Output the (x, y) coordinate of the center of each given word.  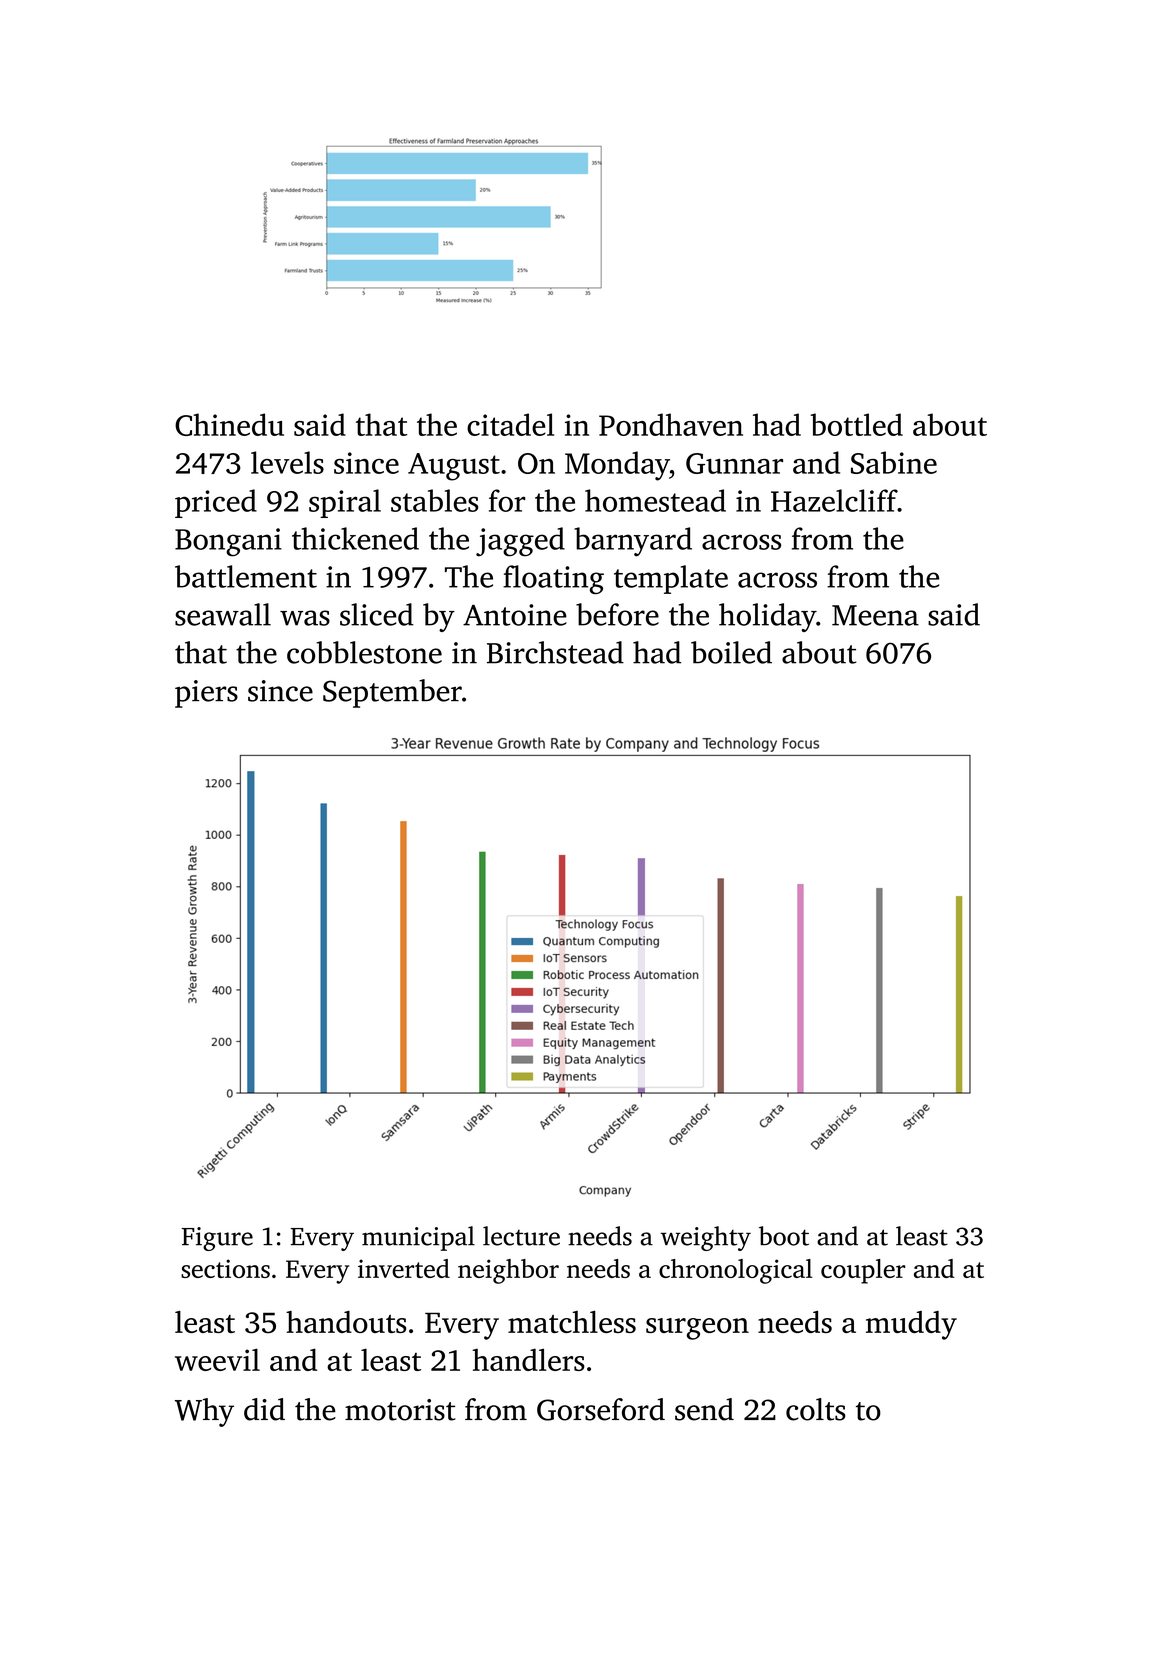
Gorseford (601, 1409)
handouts (346, 1322)
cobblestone (364, 652)
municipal (418, 1238)
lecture (521, 1236)
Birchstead (555, 652)
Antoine (515, 615)
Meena (875, 615)
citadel (510, 424)
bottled (856, 424)
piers (206, 694)
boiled (731, 652)
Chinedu (229, 424)
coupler (863, 1271)
